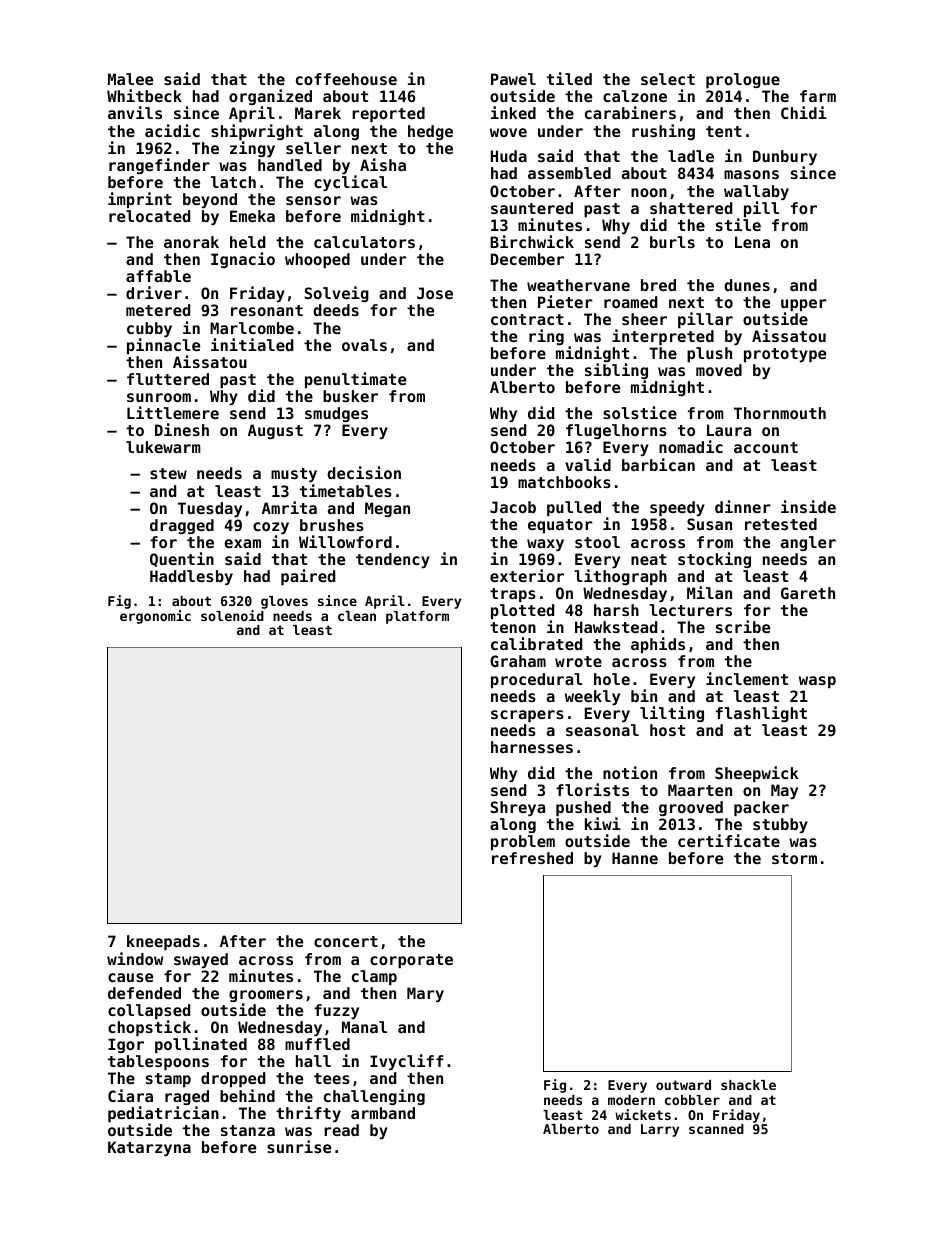 The image size is (952, 1233). Describe the element at coordinates (714, 560) in the document. I see `stocking` at that location.
